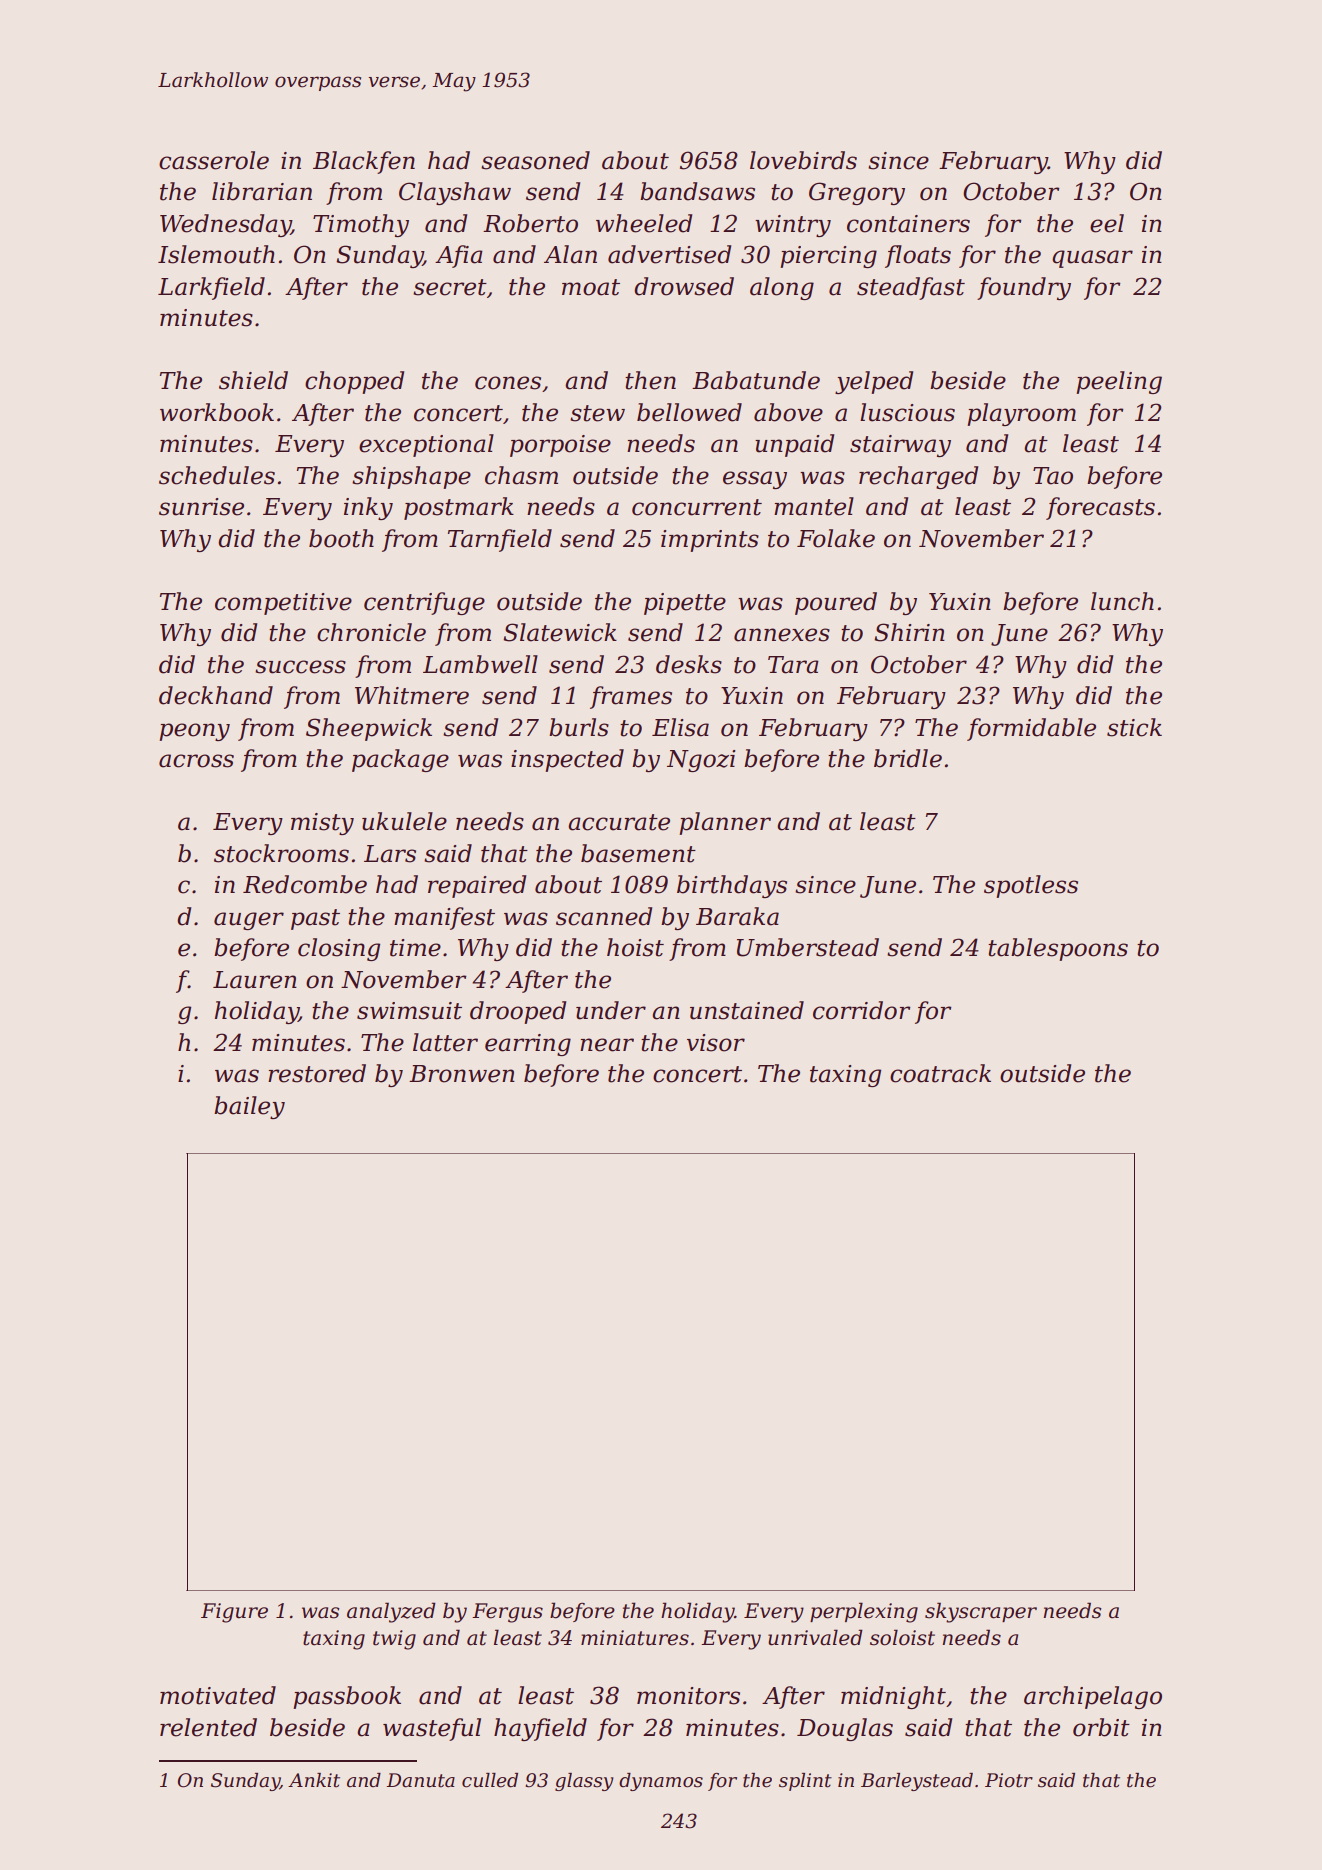 Image resolution: width=1322 pixels, height=1870 pixels. Describe the element at coordinates (803, 160) in the screenshot. I see `lovebirds` at that location.
